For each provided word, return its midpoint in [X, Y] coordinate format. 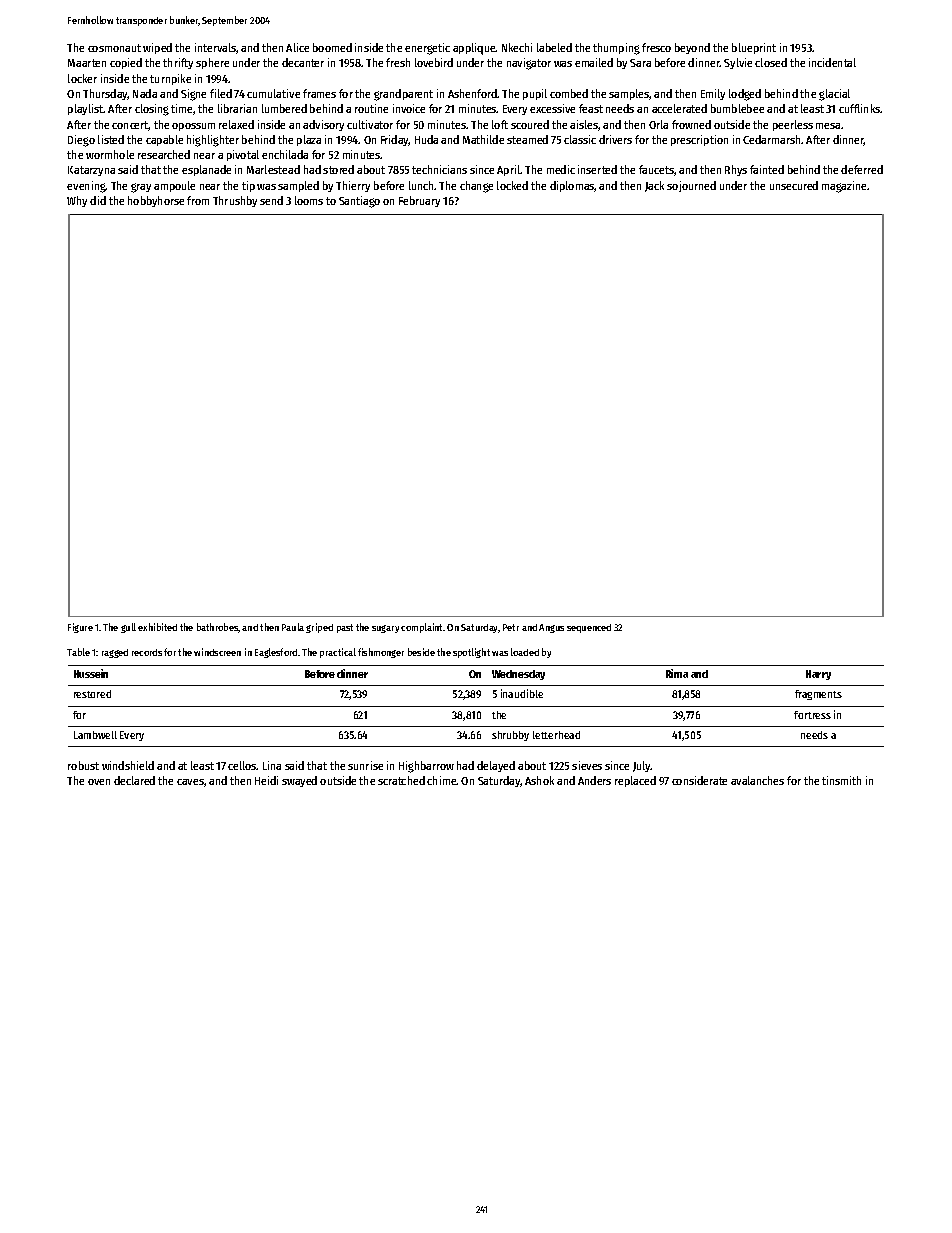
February [419, 201]
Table [78, 652]
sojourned [691, 186]
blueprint [754, 48]
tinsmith [841, 780]
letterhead [556, 735]
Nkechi [517, 47]
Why [77, 201]
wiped [157, 48]
